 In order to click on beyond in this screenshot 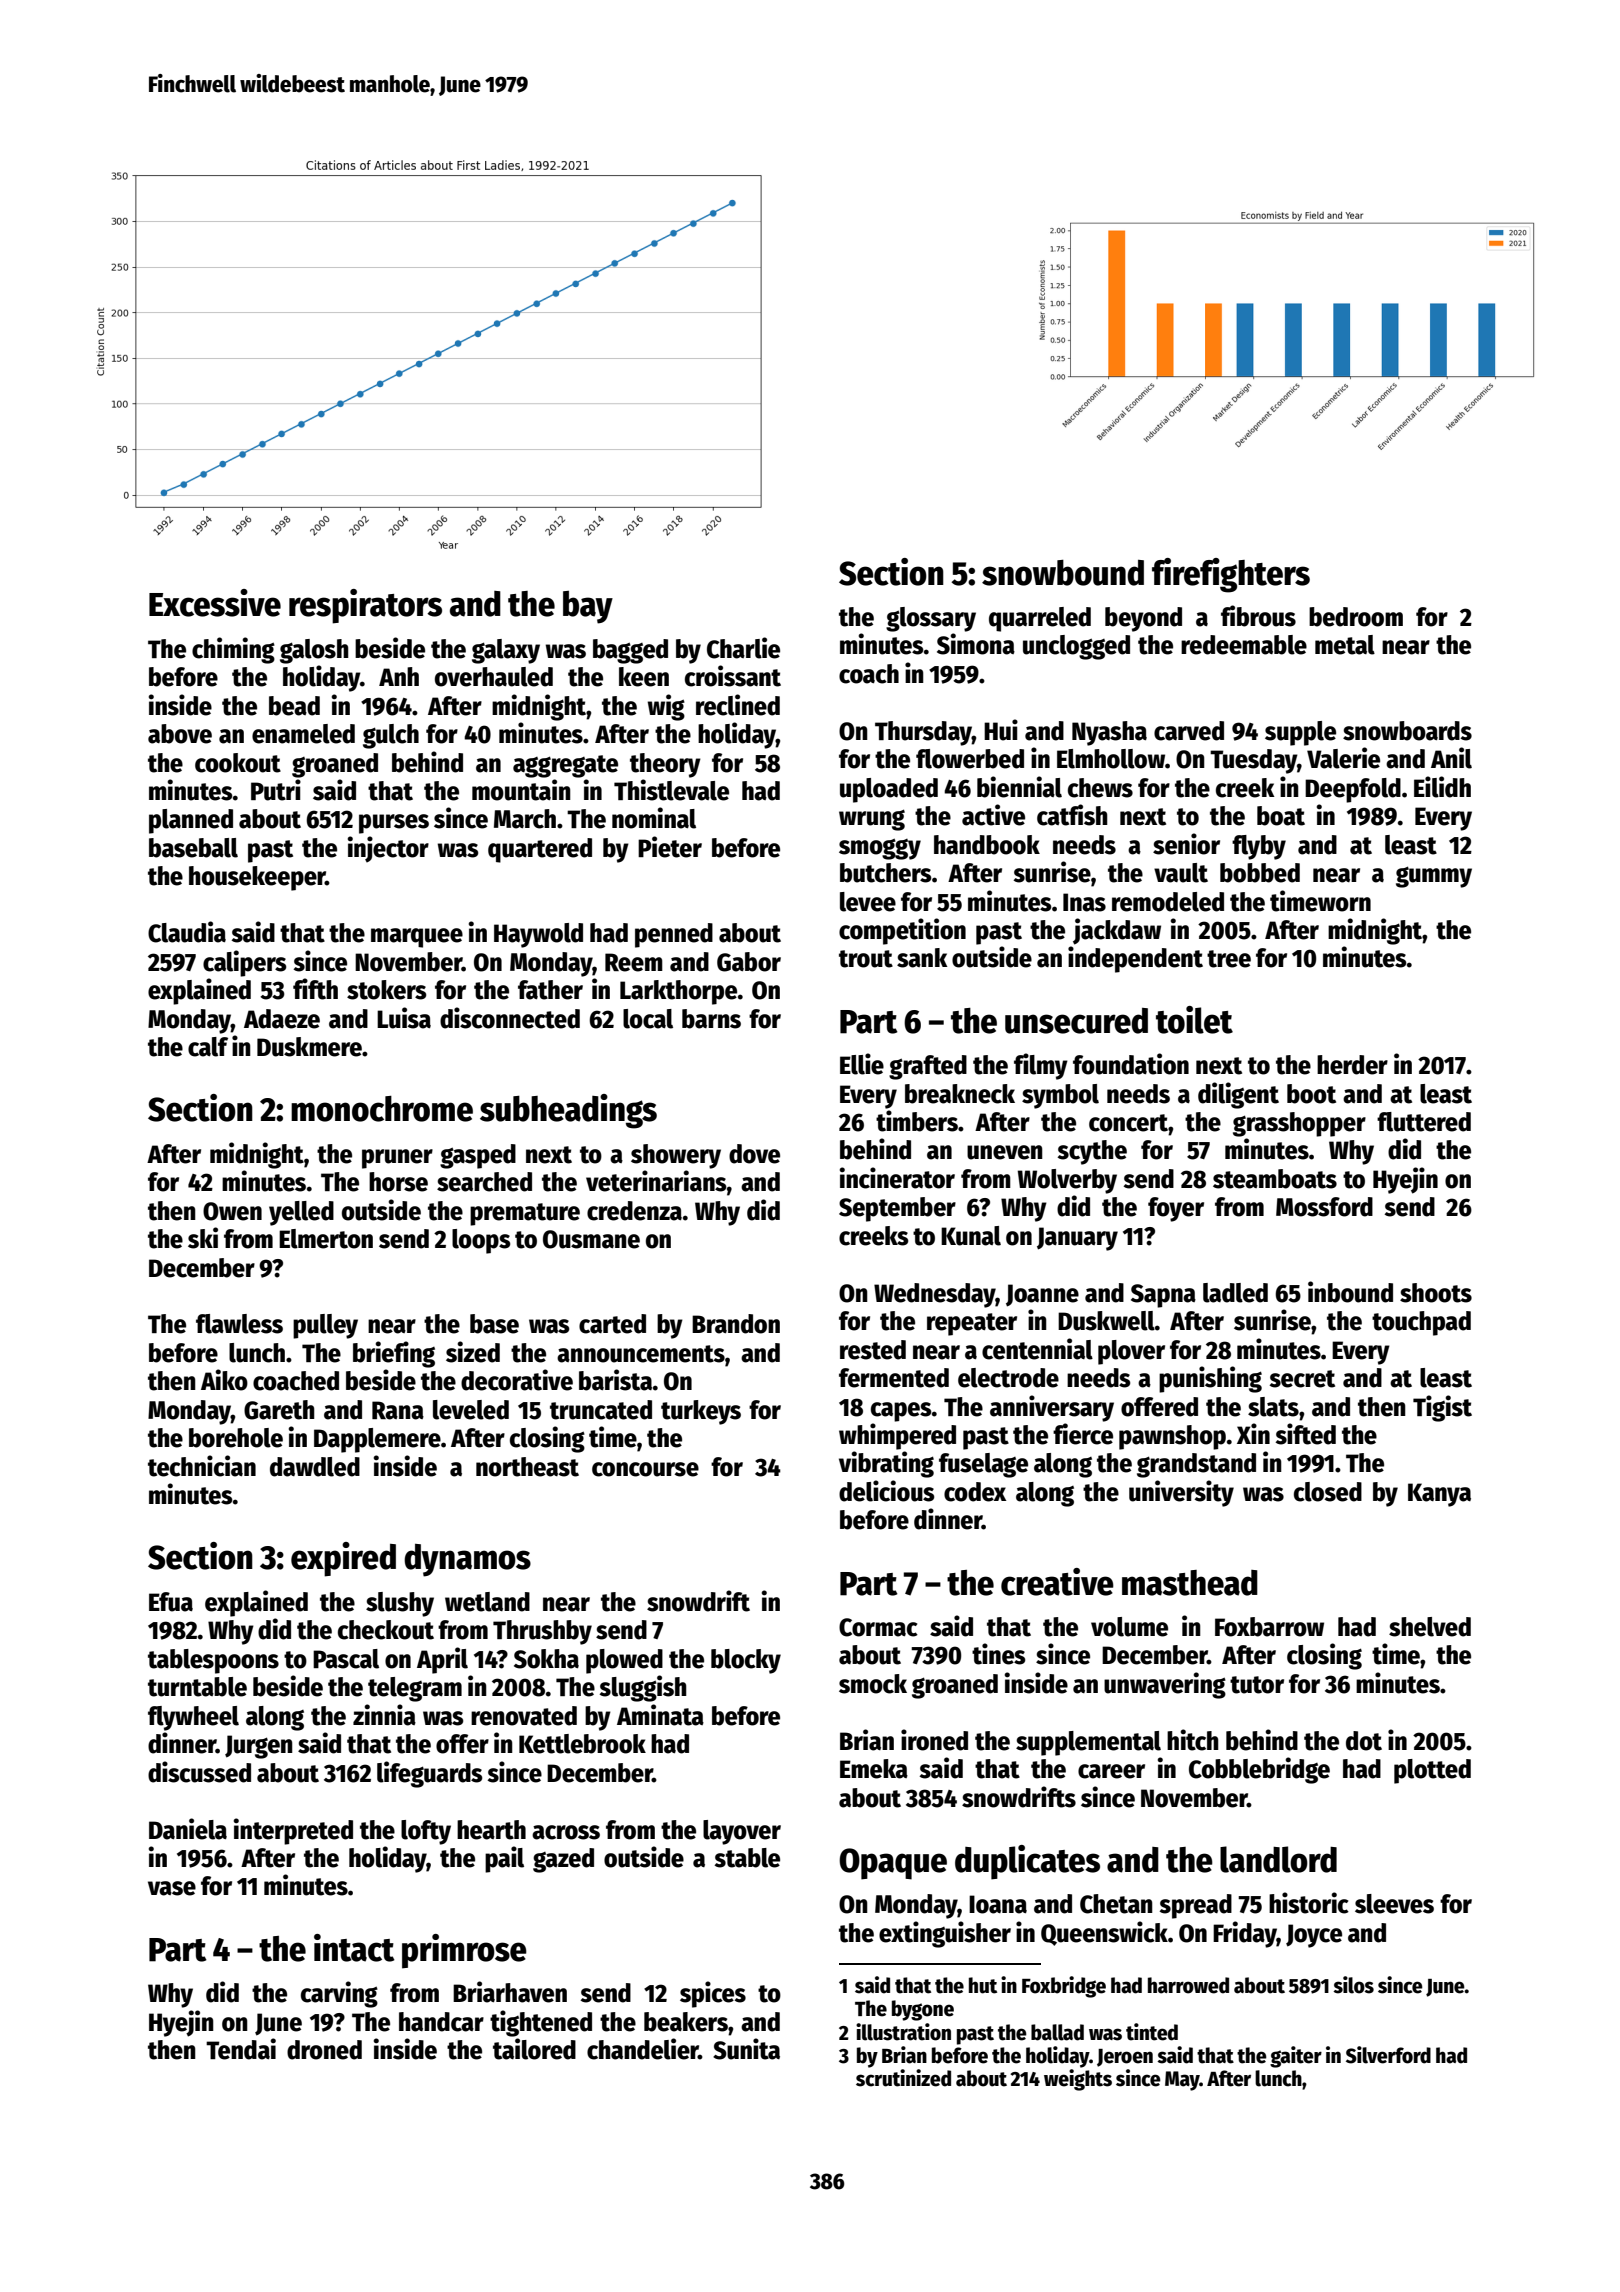, I will do `click(1143, 619)`.
